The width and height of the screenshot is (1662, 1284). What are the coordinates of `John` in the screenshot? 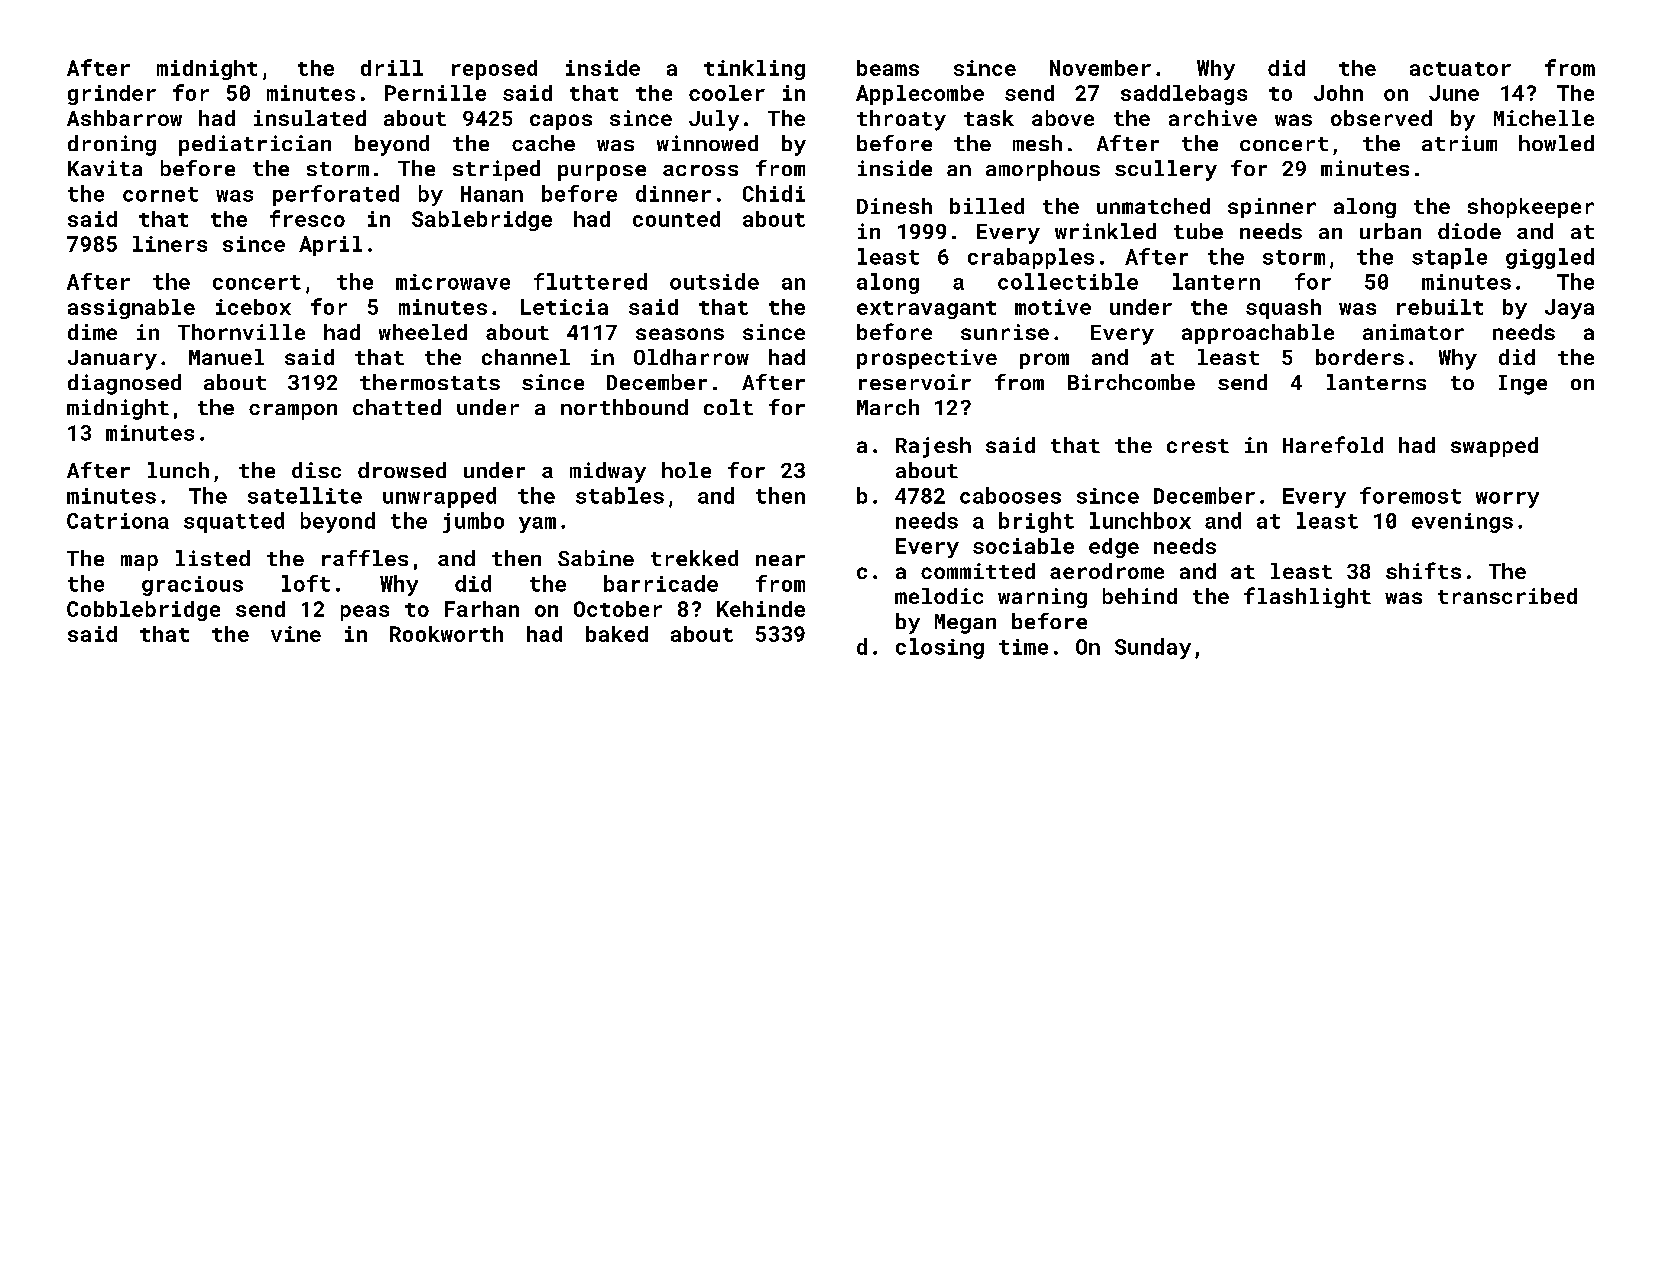 It's located at (1338, 93).
